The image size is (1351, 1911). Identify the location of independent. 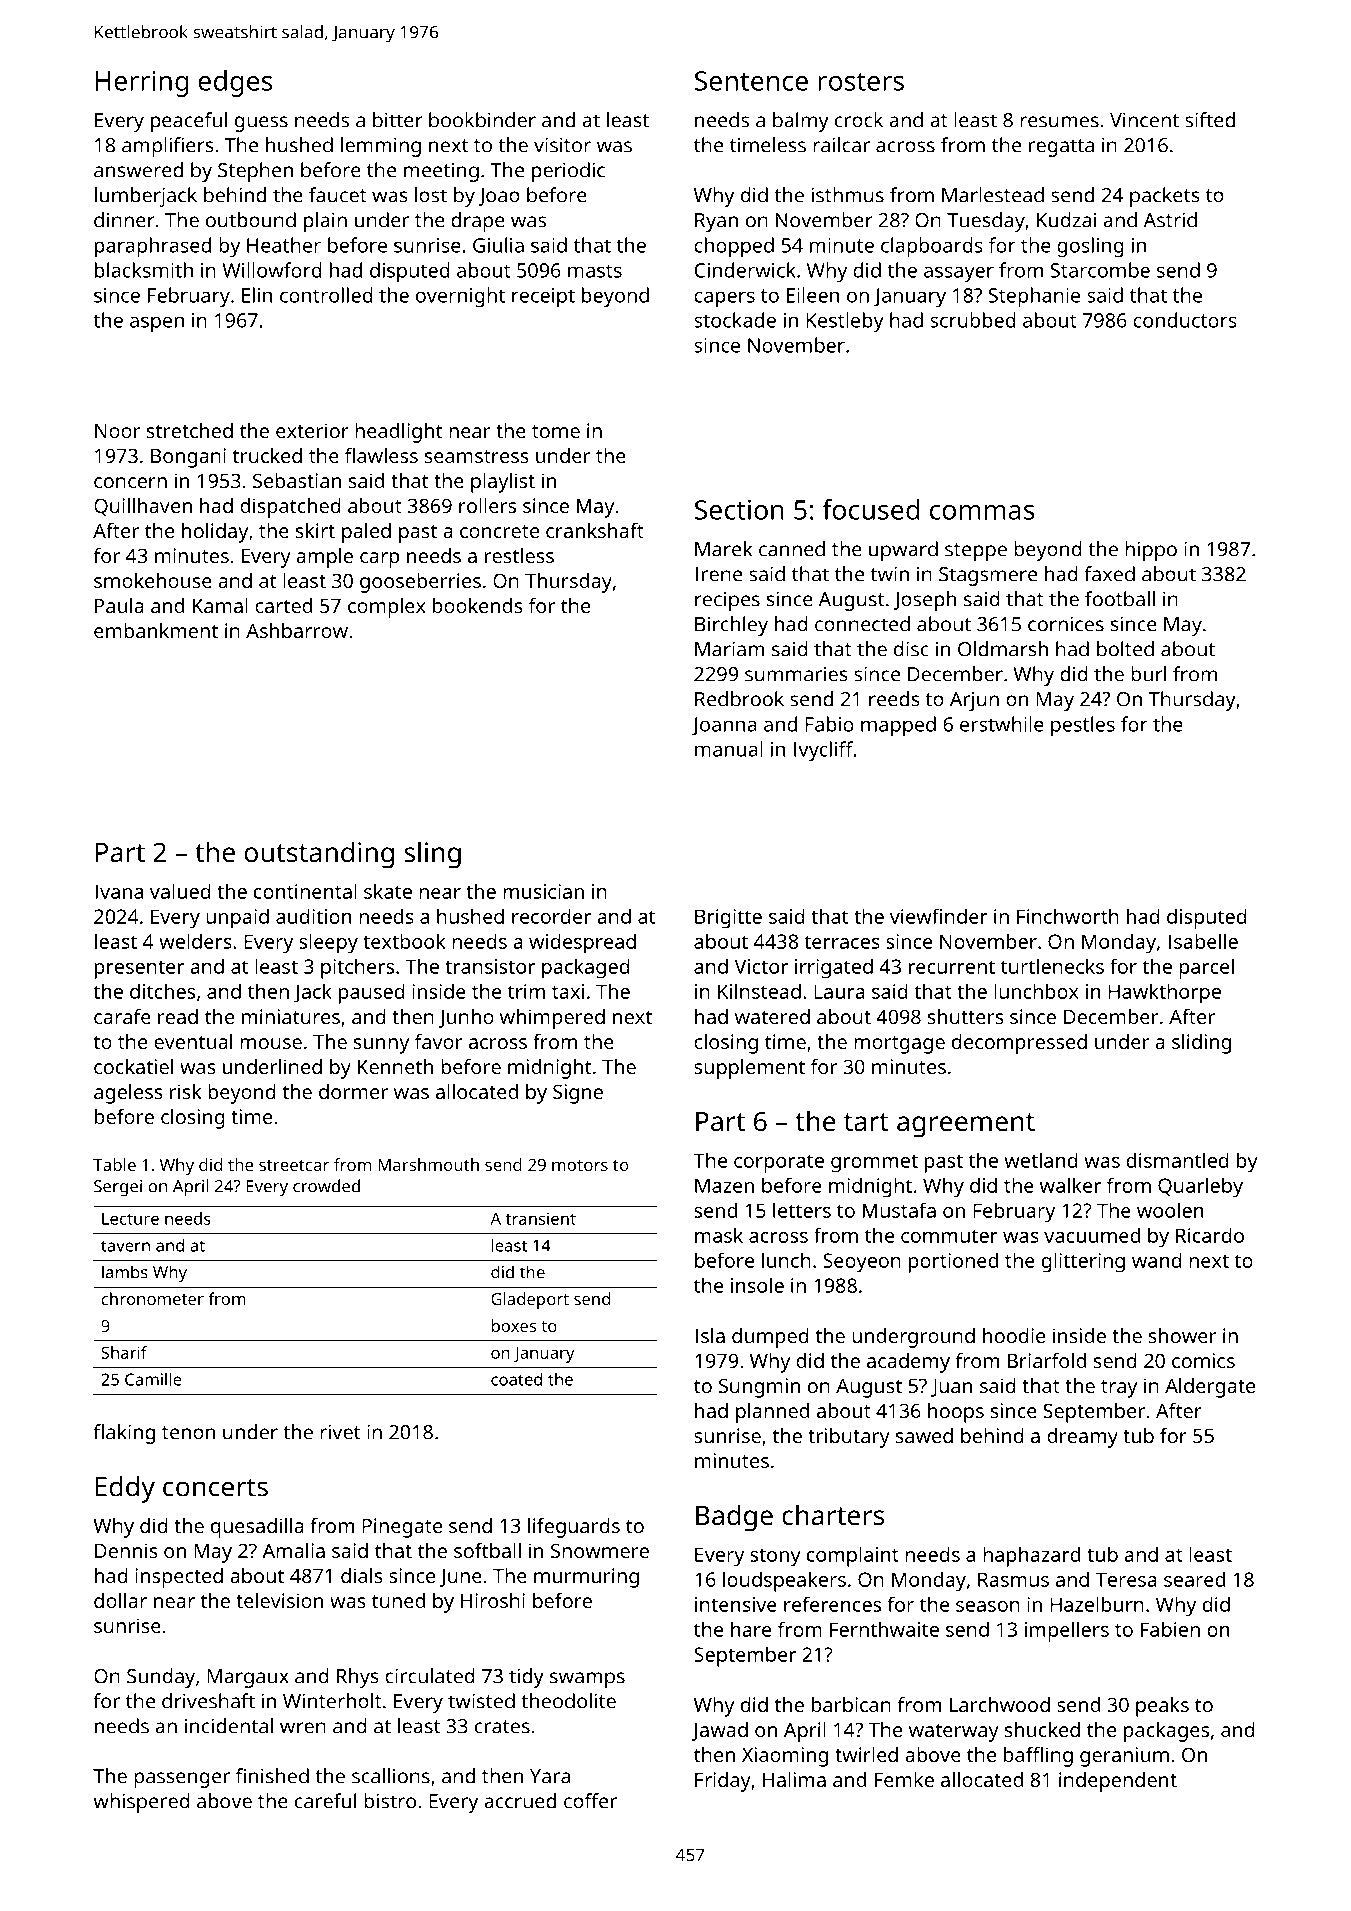
(1118, 1782).
